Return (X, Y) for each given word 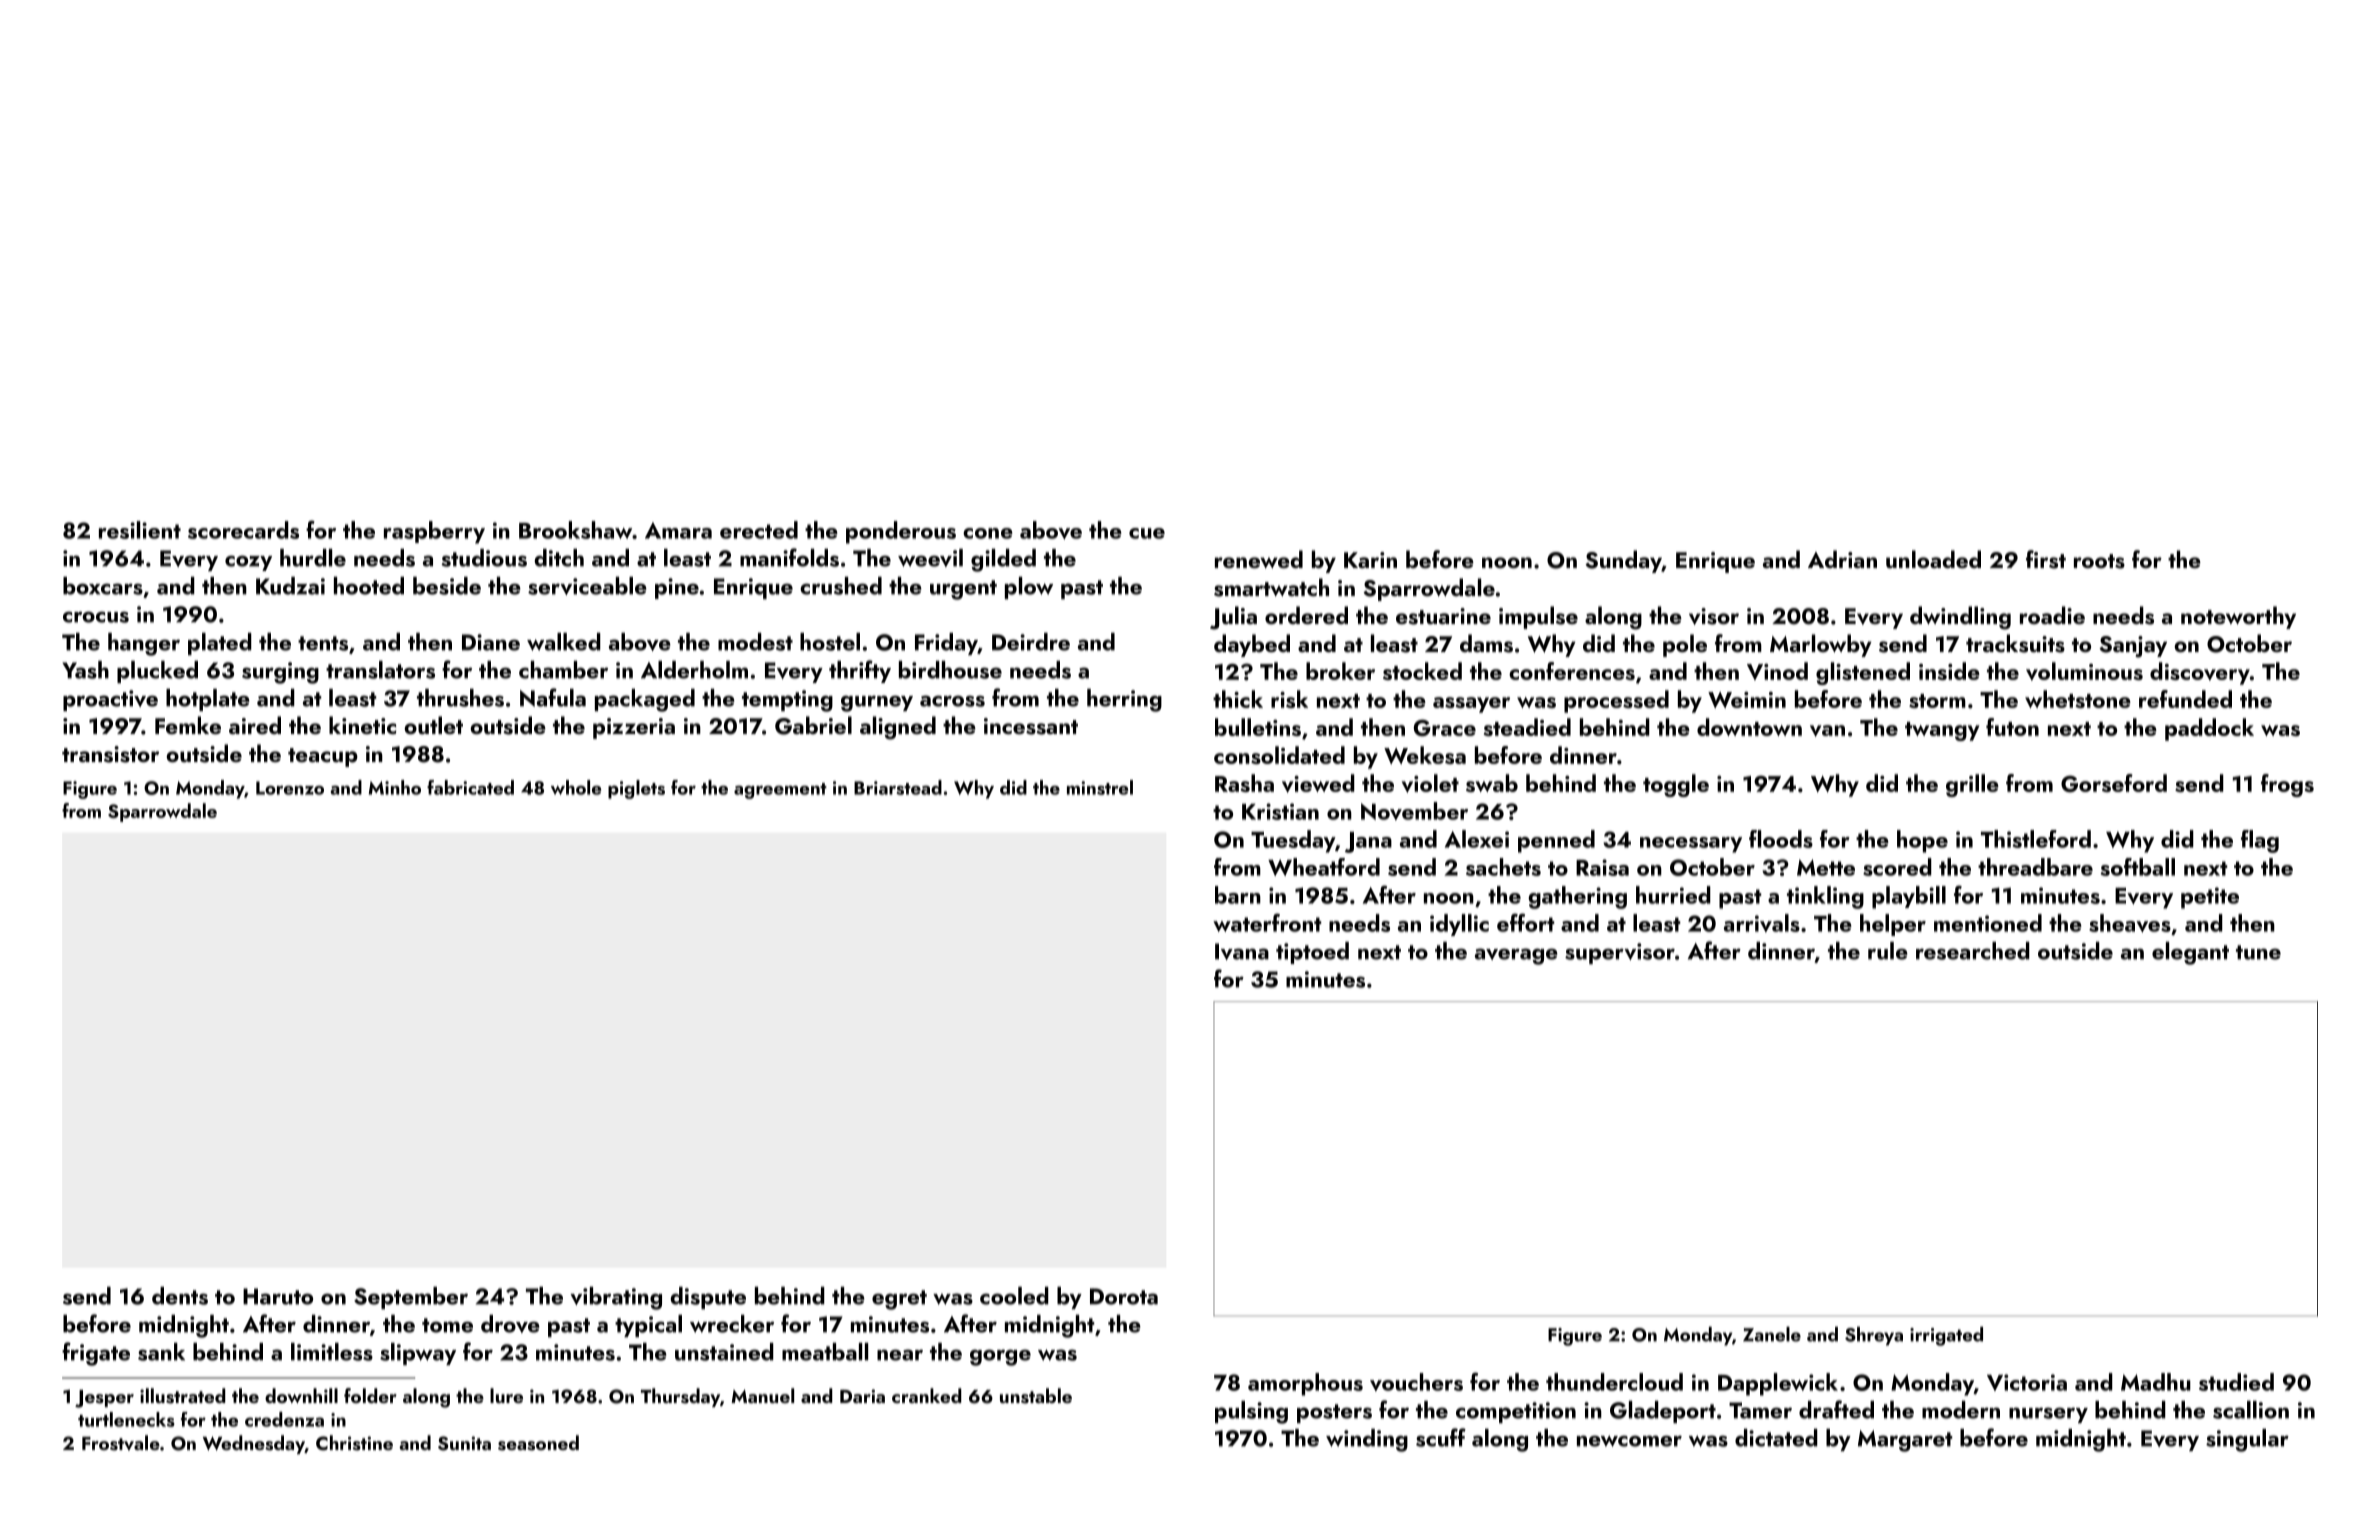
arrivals (1762, 923)
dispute (708, 1298)
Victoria (2027, 1382)
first (2046, 559)
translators (380, 670)
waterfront (1267, 922)
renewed (1259, 559)
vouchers (1416, 1382)
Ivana (1242, 951)
